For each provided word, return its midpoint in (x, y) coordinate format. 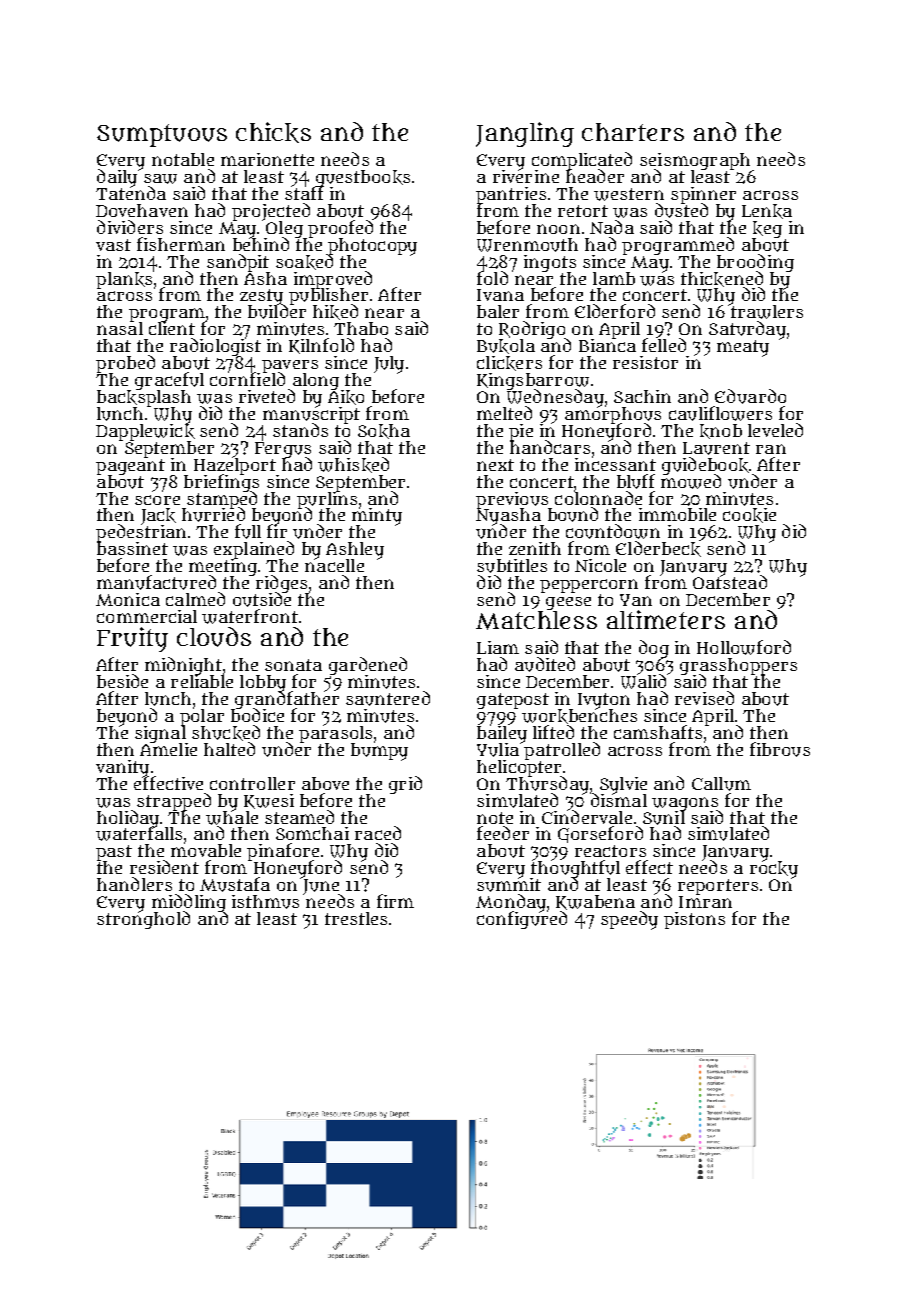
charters (633, 132)
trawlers (767, 312)
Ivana (500, 295)
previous (513, 500)
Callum (721, 784)
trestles (356, 918)
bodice (257, 715)
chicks (273, 132)
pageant (130, 467)
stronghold (143, 920)
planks (125, 280)
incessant (615, 464)
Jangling (525, 134)
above (325, 783)
